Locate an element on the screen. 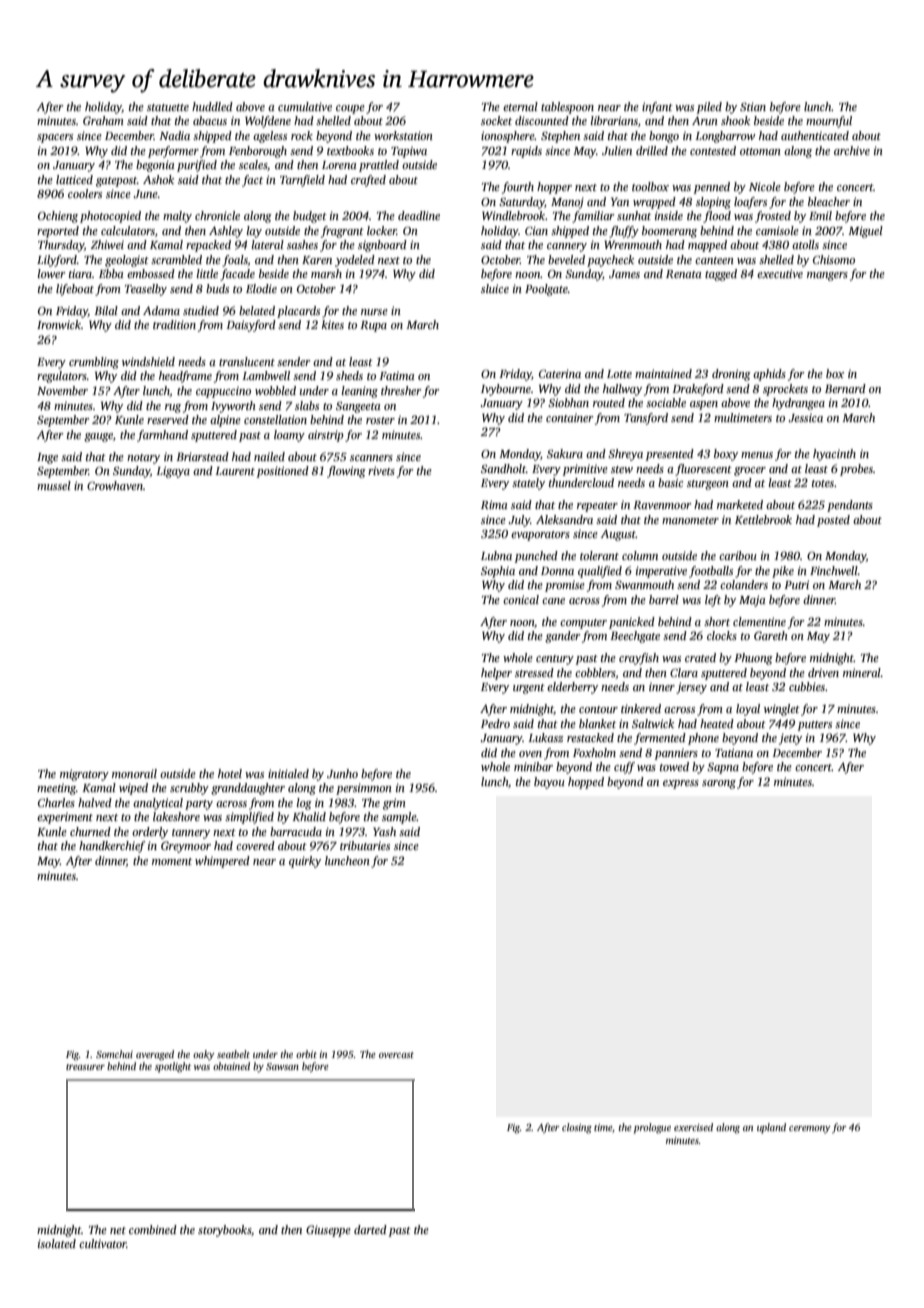 The height and width of the screenshot is (1308, 924). bayou is located at coordinates (549, 783).
